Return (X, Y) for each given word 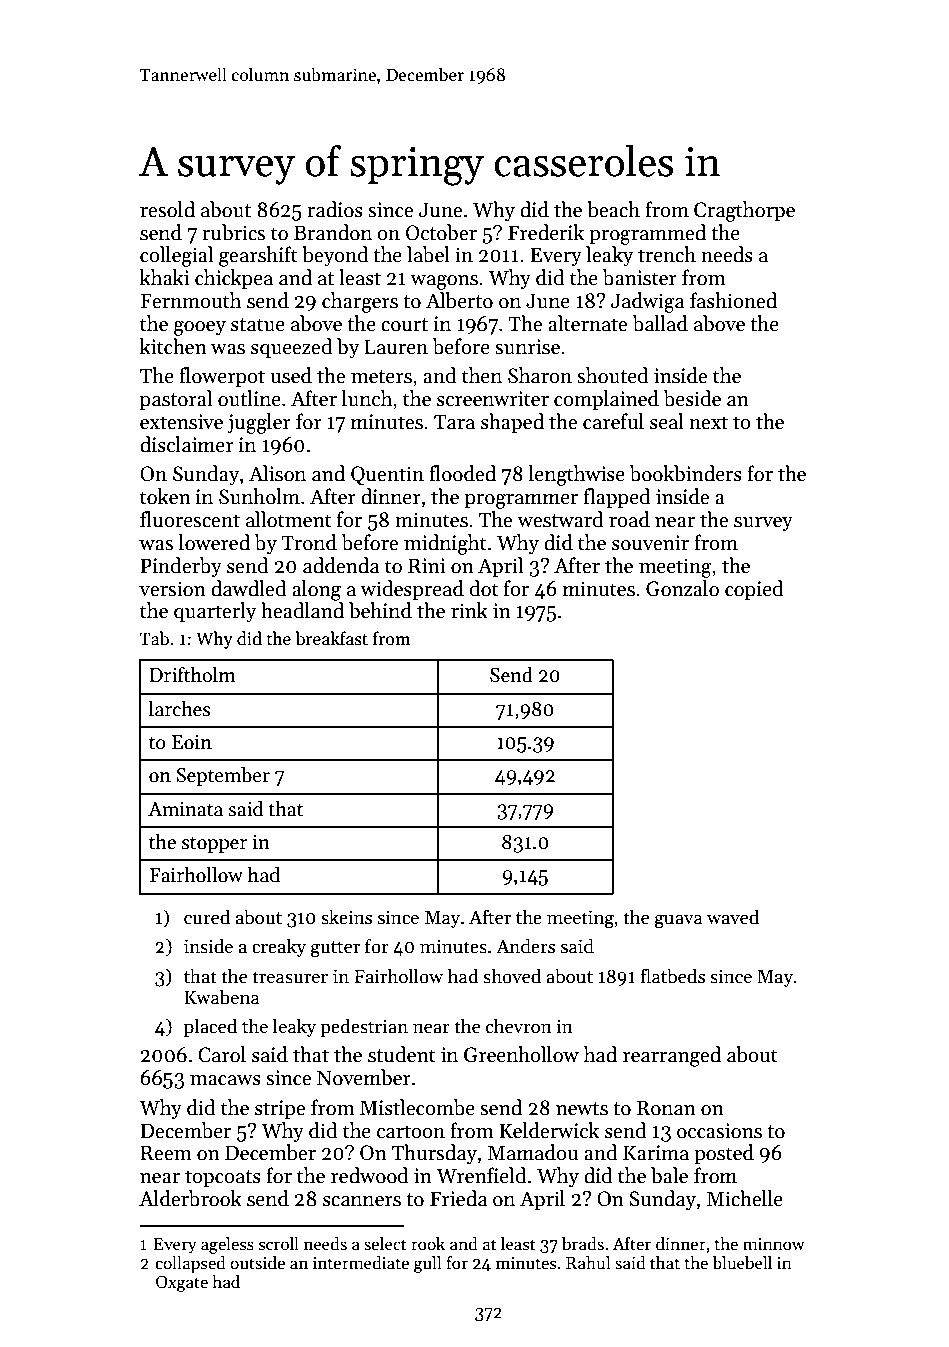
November (364, 1077)
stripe (280, 1109)
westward (560, 519)
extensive (181, 422)
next (708, 423)
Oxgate (182, 1283)
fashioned (733, 300)
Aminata (185, 809)
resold (167, 209)
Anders (525, 946)
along (316, 590)
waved (733, 917)
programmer (521, 501)
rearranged (672, 1056)
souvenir (650, 543)
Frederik (546, 232)
